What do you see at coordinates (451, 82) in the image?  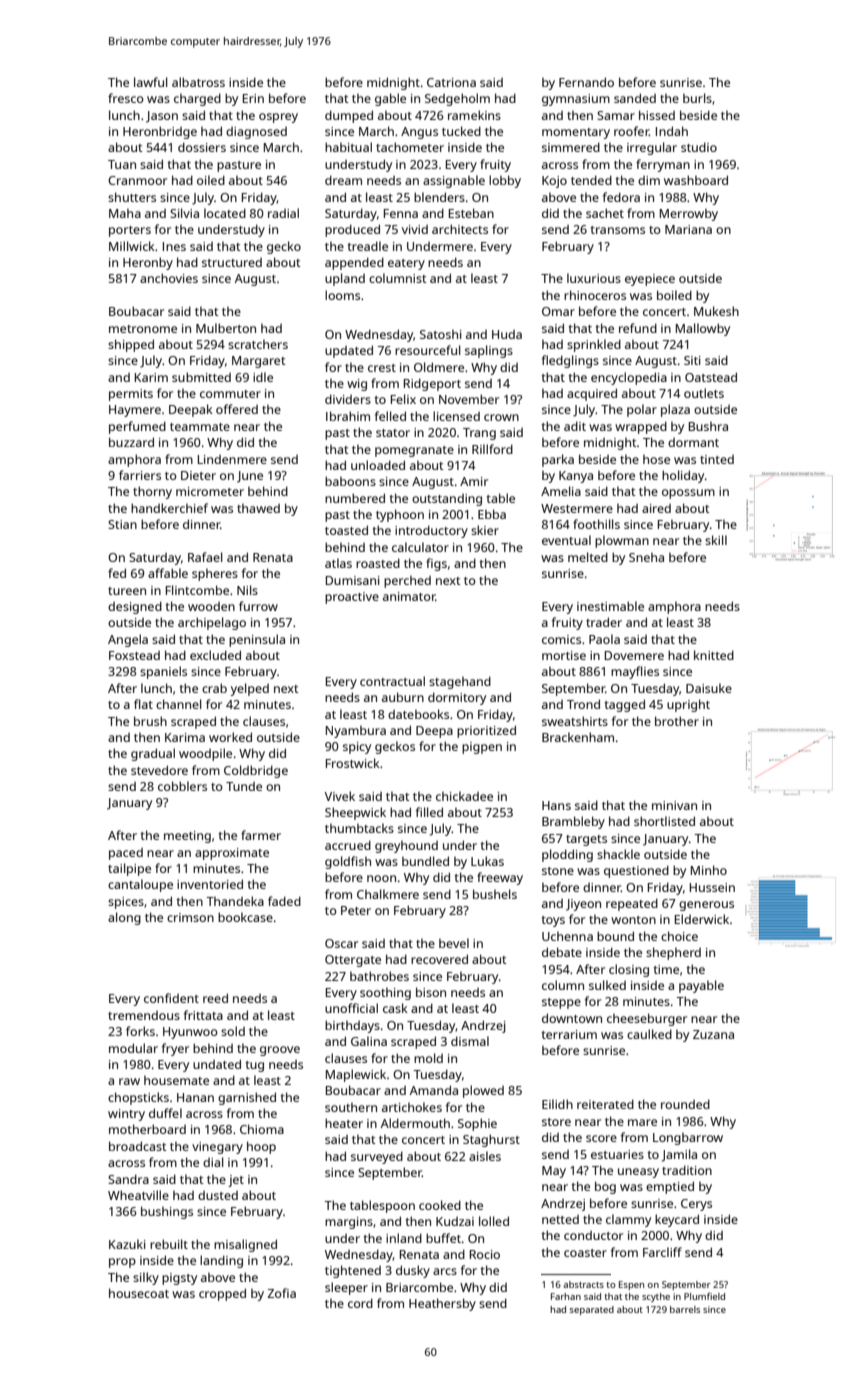 I see `Catriona` at bounding box center [451, 82].
